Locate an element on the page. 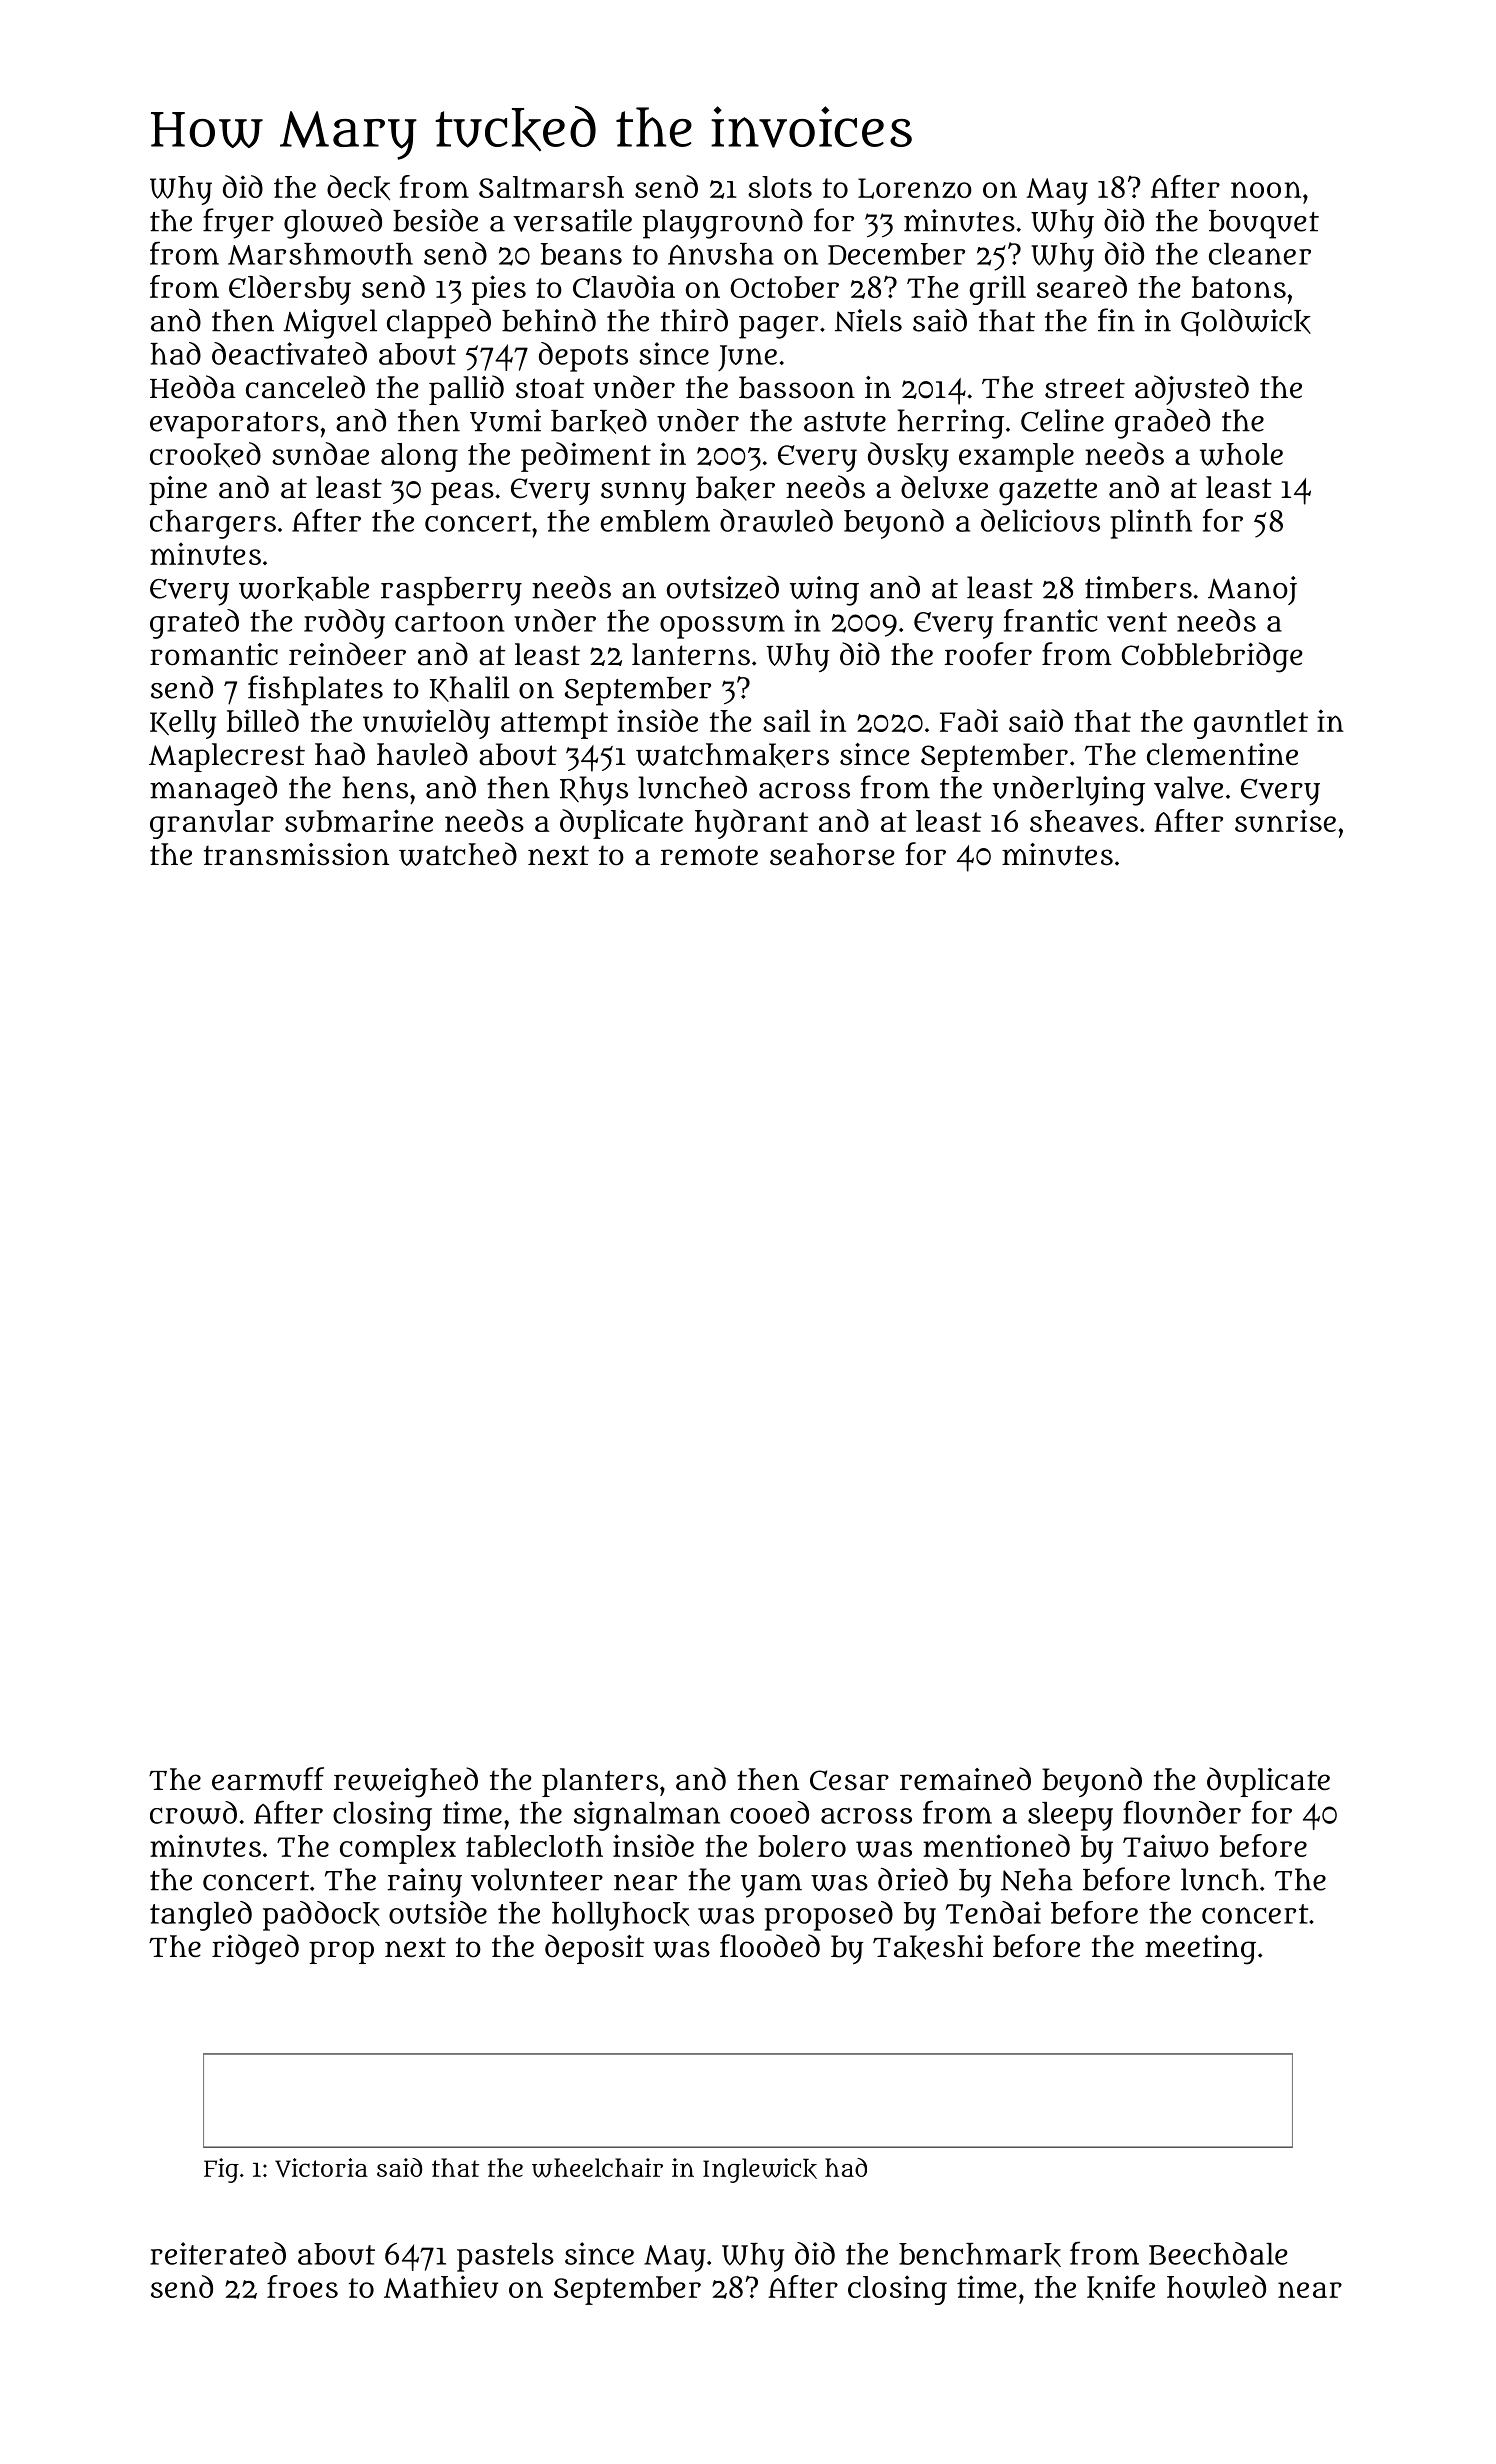 This image has width=1496, height=2464. hens is located at coordinates (375, 787).
